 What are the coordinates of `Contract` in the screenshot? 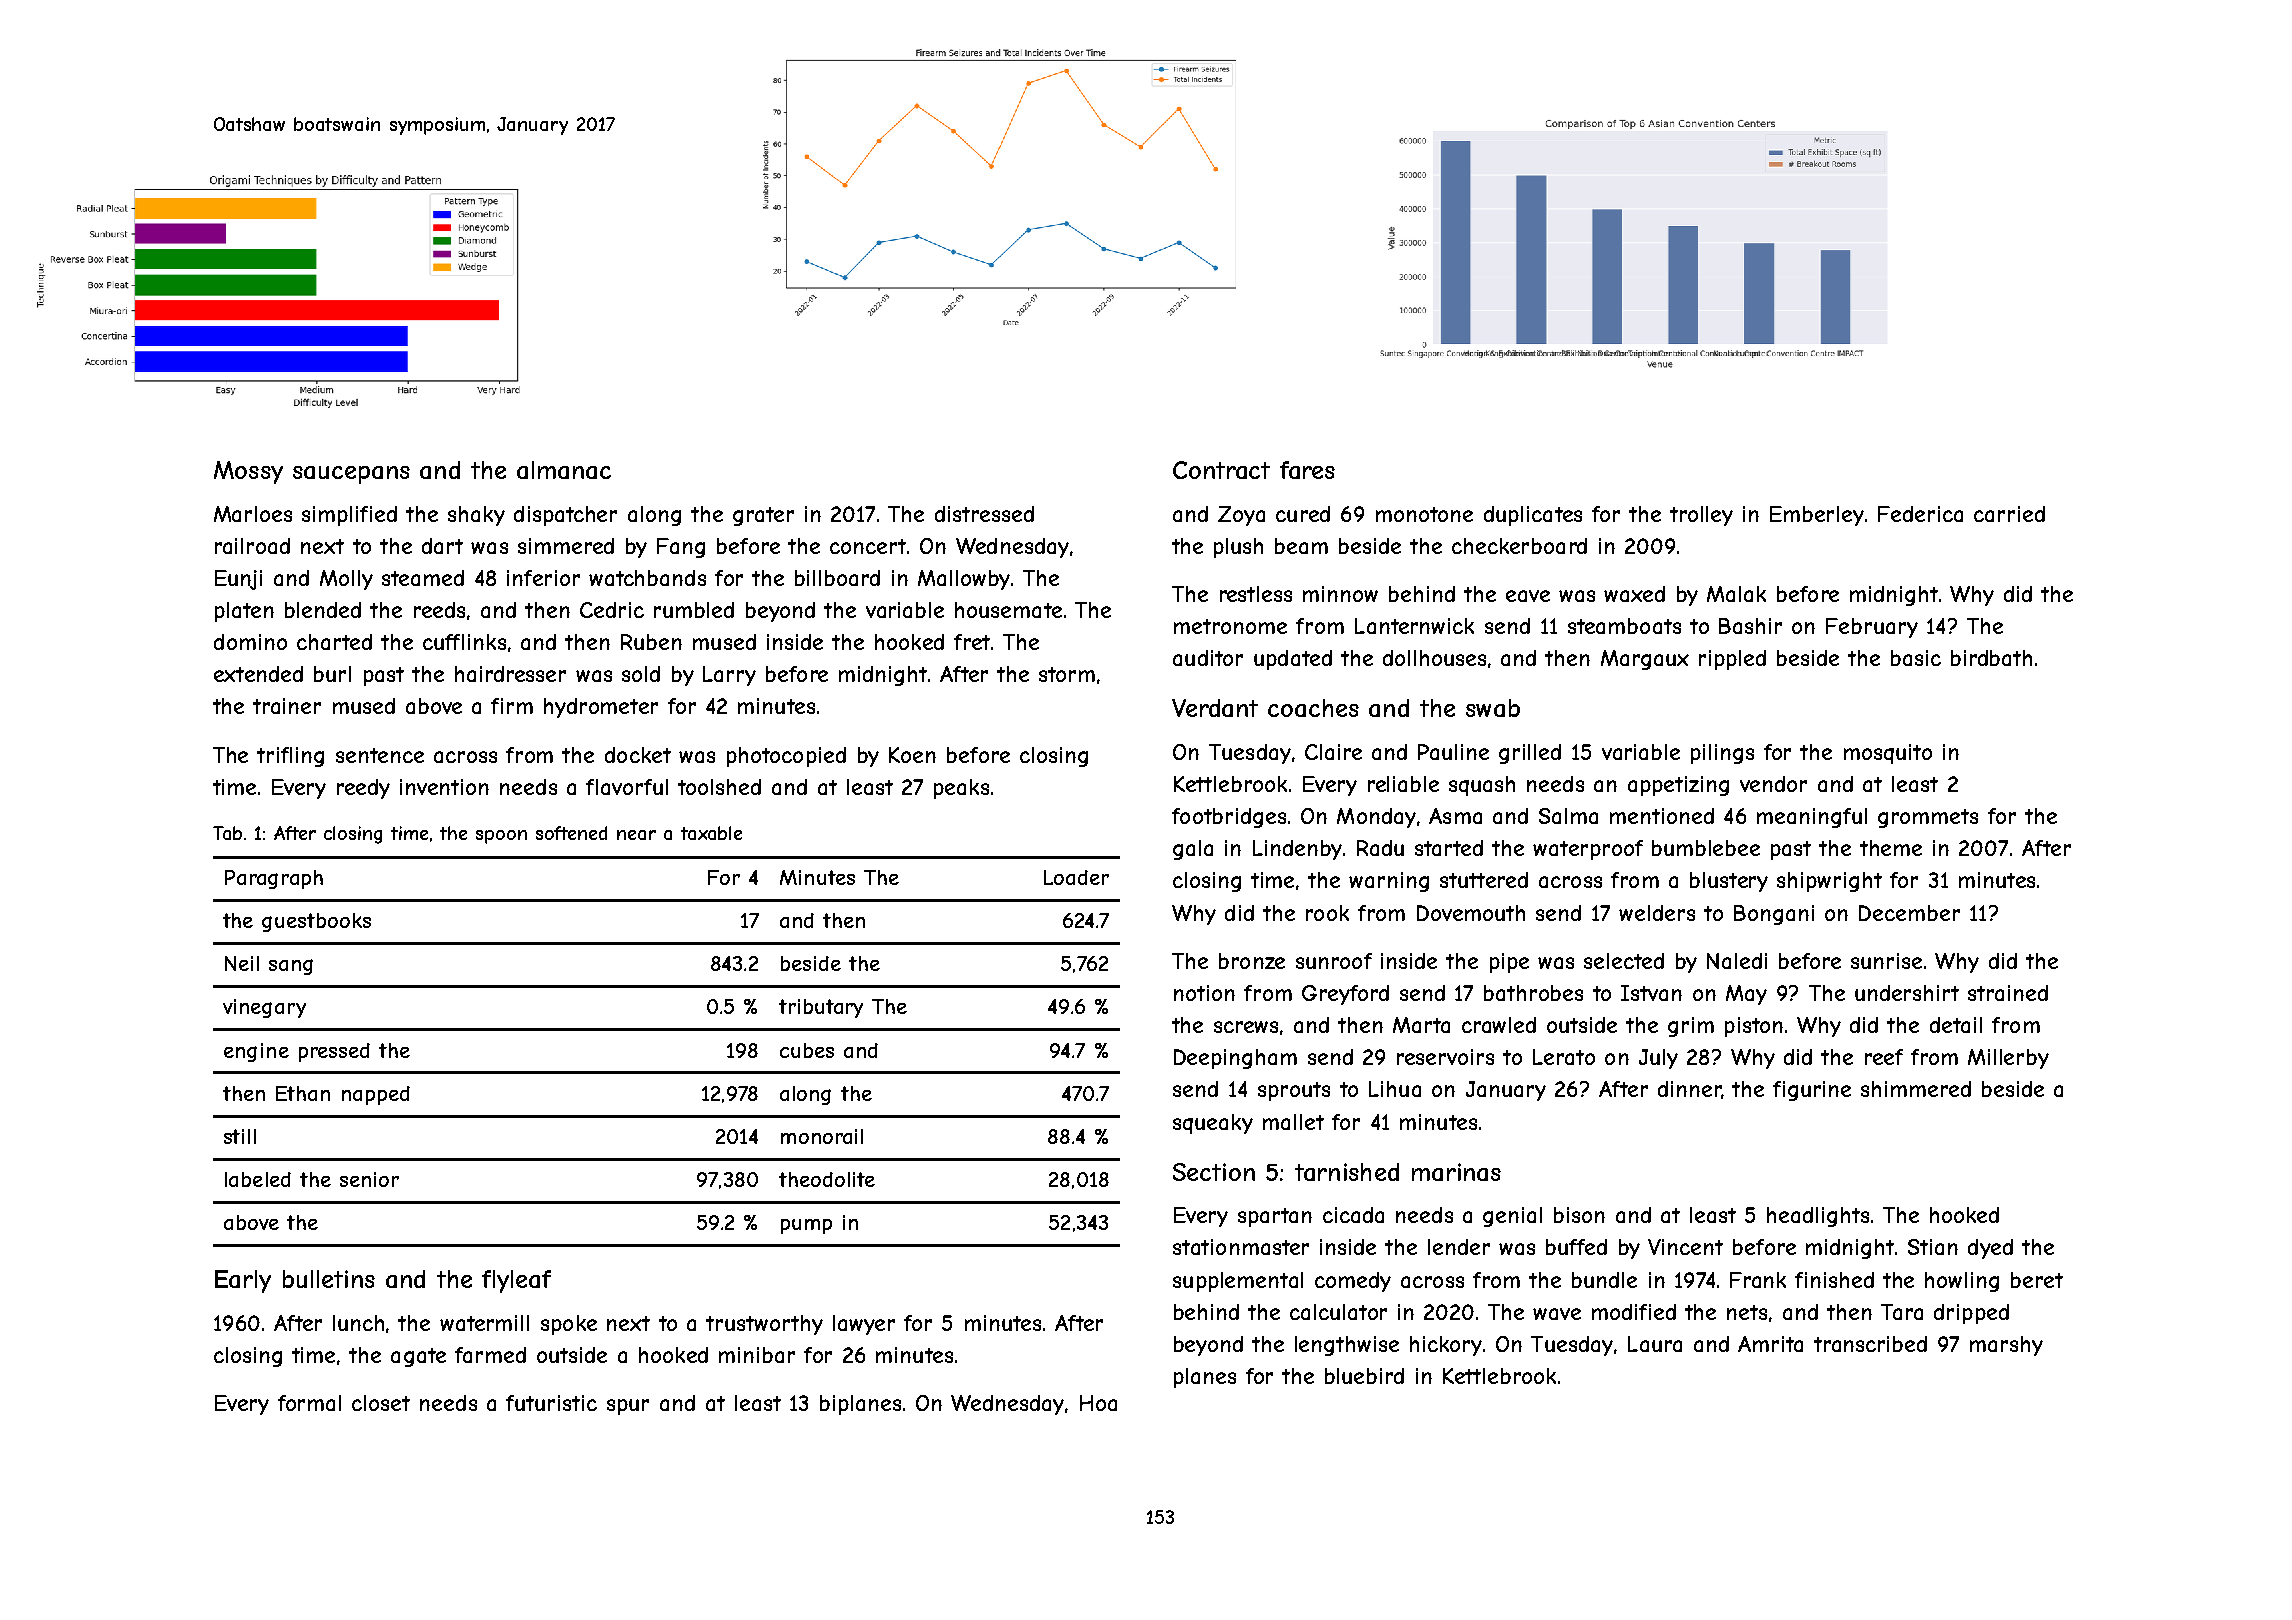 It's located at (1221, 470).
